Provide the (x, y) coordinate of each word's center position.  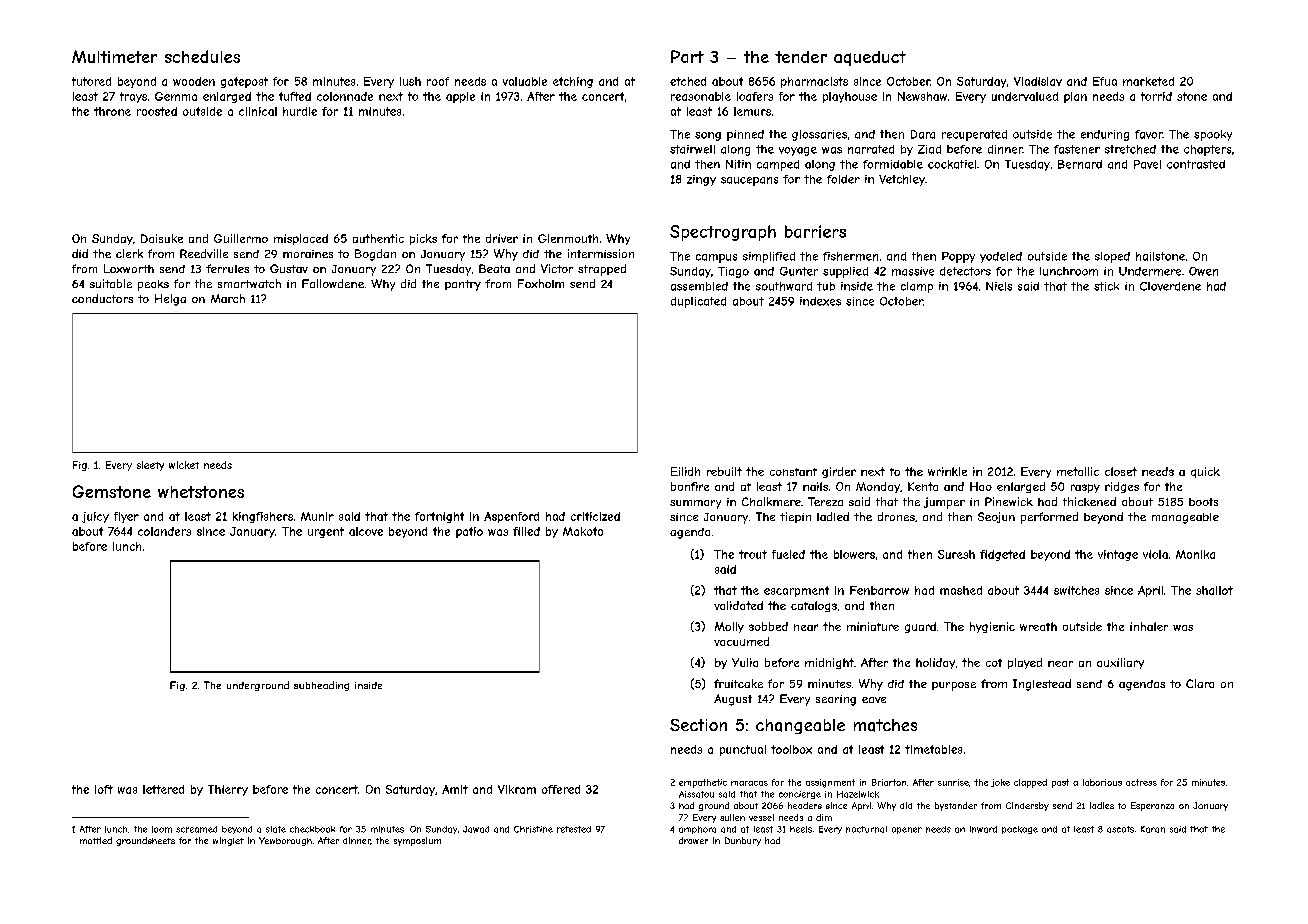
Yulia (745, 662)
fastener (1077, 149)
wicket (184, 465)
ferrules (227, 268)
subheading (321, 686)
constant (793, 472)
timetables (933, 749)
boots (1203, 502)
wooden (194, 81)
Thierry (228, 790)
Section (698, 725)
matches (885, 725)
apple (460, 97)
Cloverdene (1170, 286)
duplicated (698, 302)
